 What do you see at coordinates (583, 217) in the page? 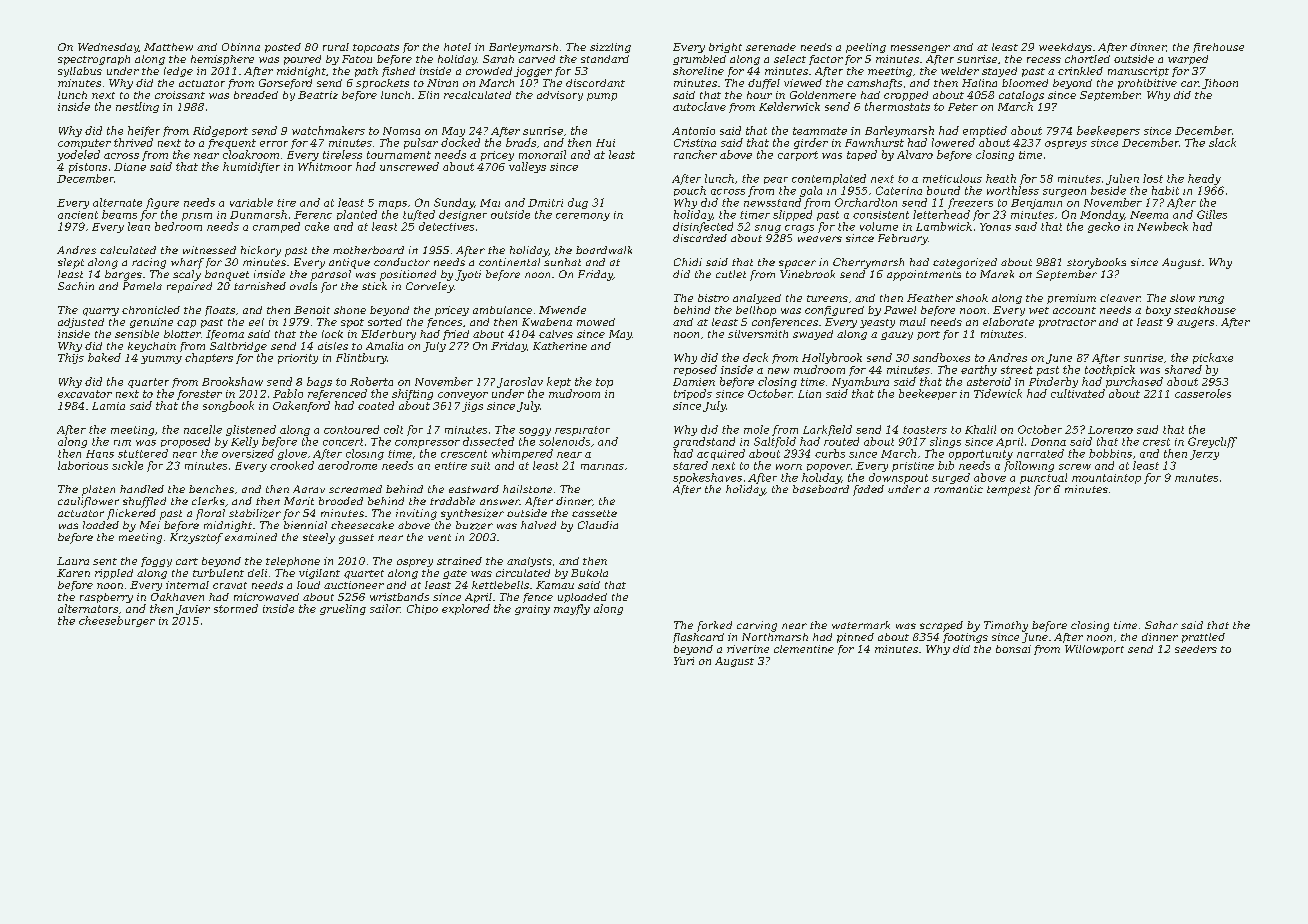
I see `ceremony` at bounding box center [583, 217].
